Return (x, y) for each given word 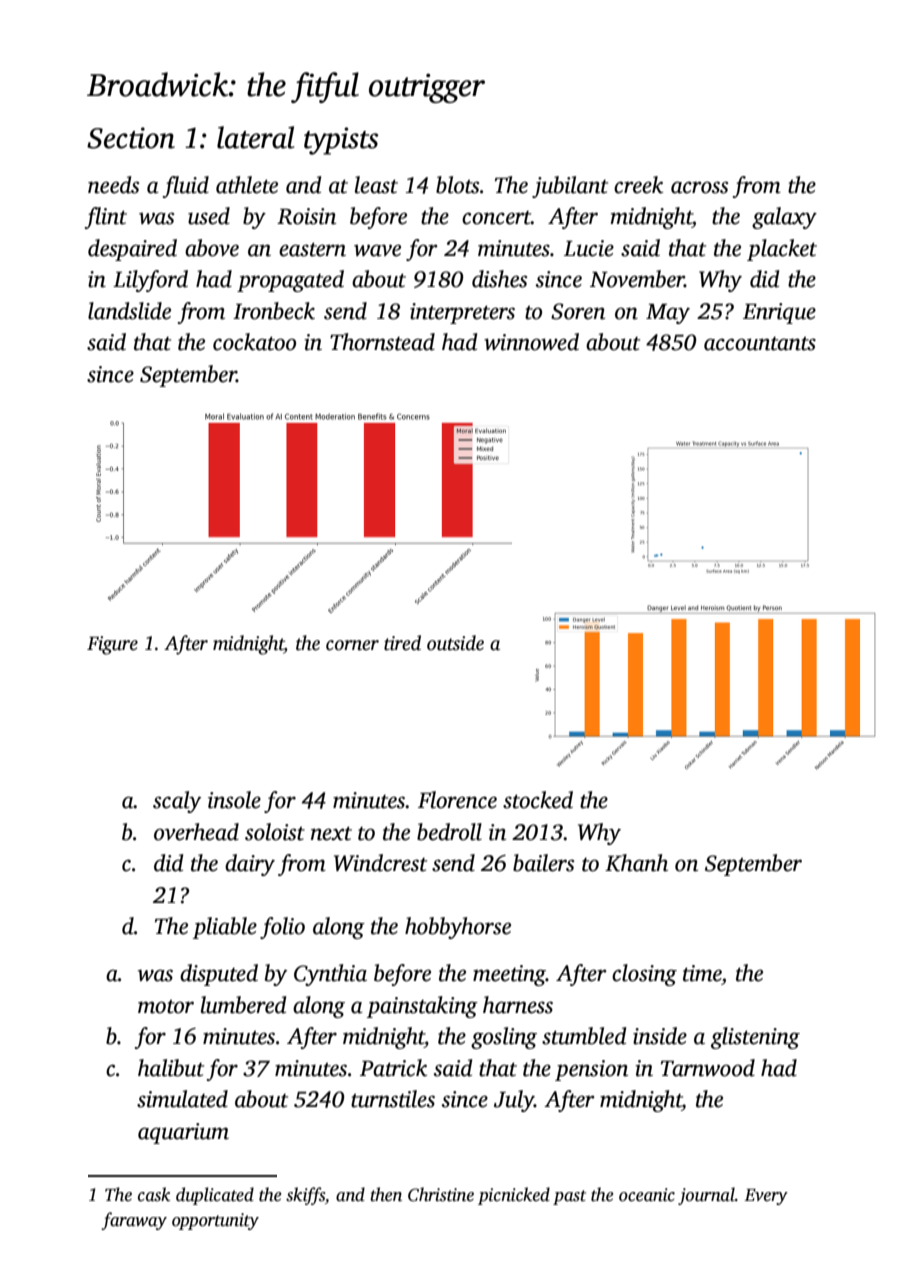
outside (455, 643)
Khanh (636, 863)
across (699, 187)
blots (457, 185)
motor (166, 1007)
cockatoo (254, 342)
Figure (112, 645)
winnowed (531, 342)
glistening (755, 1038)
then (386, 1194)
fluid (186, 187)
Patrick (393, 1068)
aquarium (183, 1133)
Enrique (779, 313)
